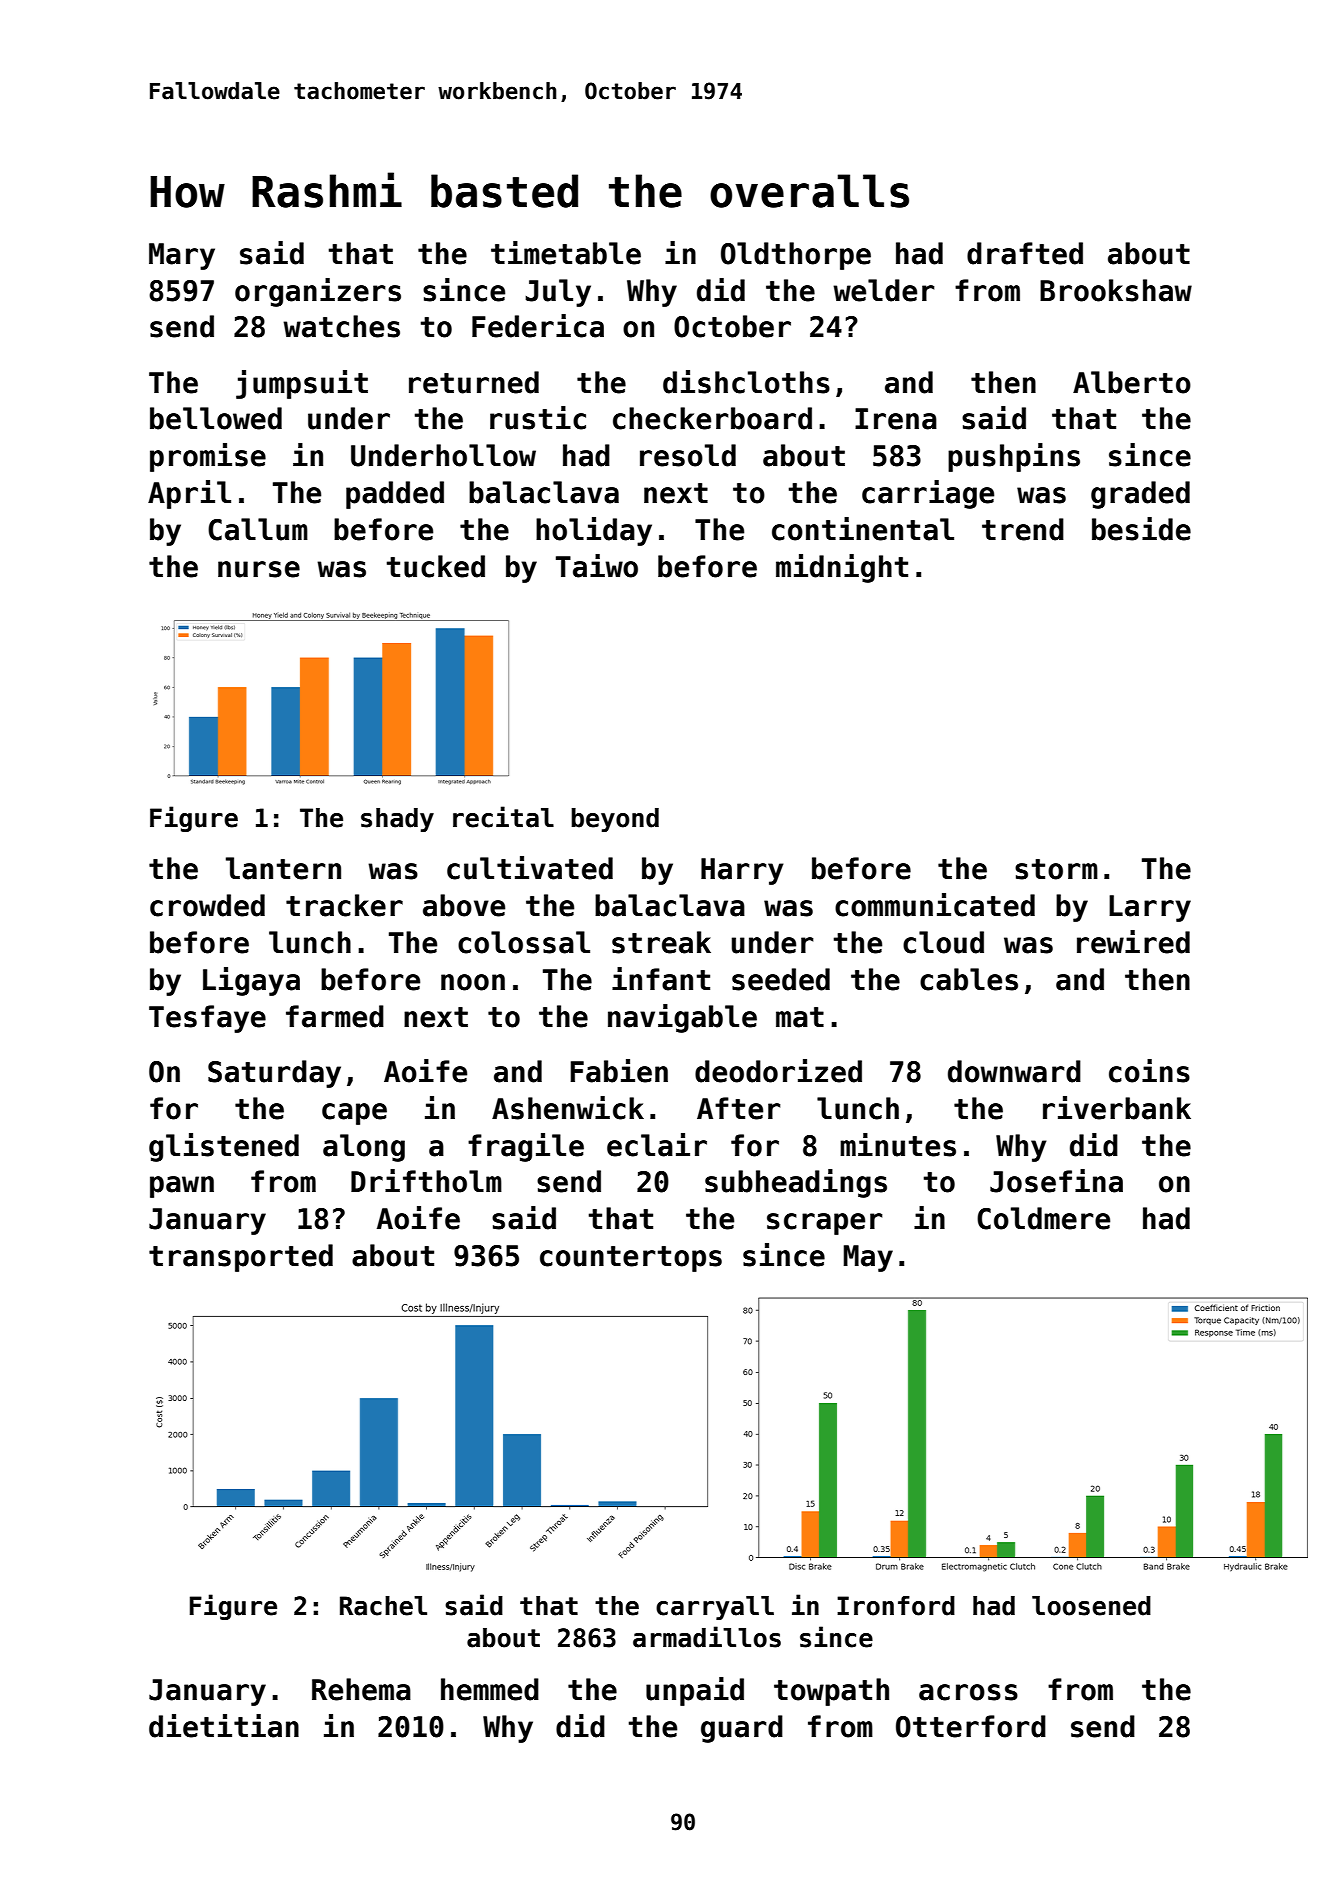  I want to click on Ligaya, so click(251, 981).
